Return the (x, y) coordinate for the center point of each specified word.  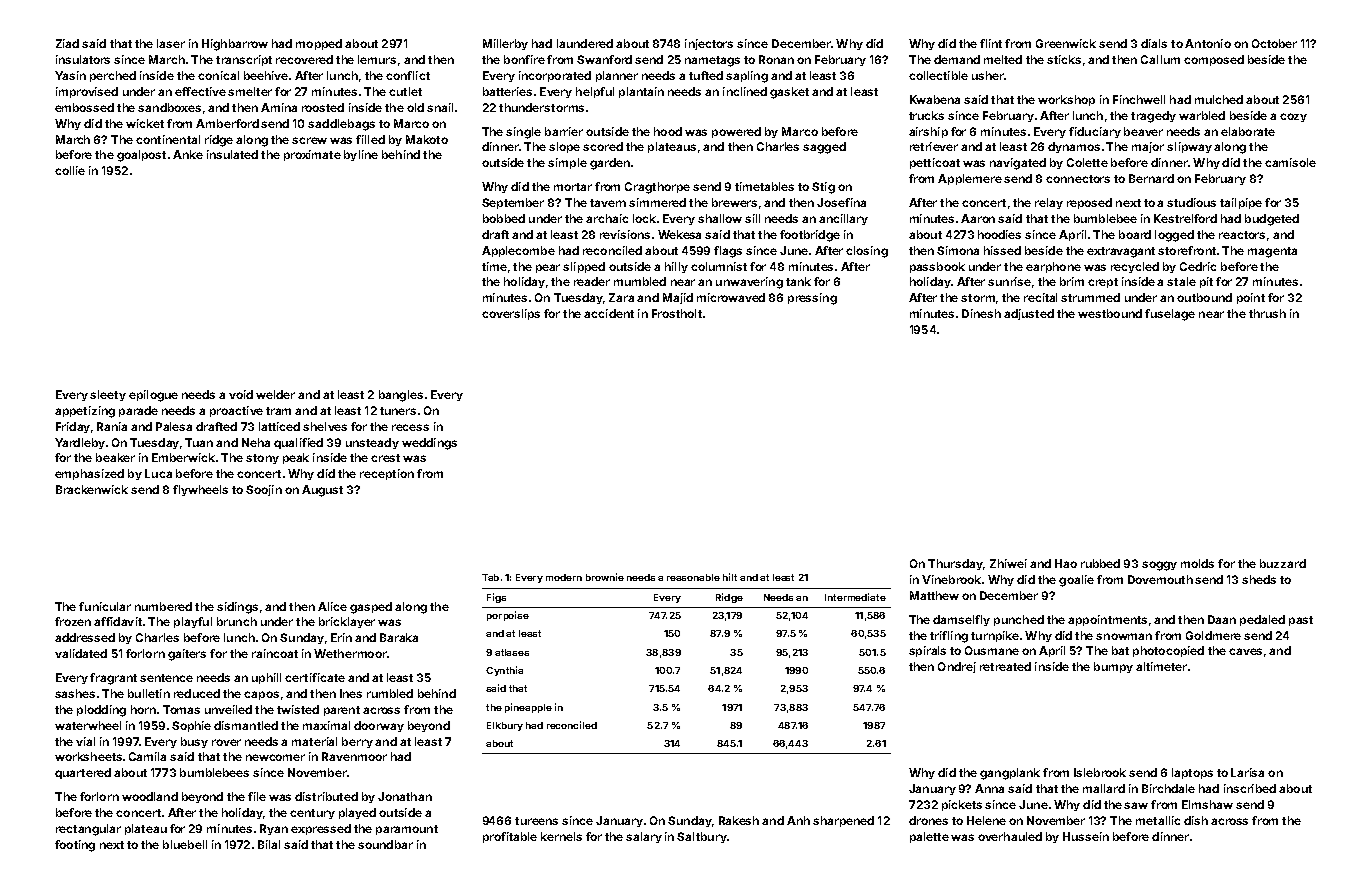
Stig (823, 188)
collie (70, 170)
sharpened (843, 821)
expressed (321, 829)
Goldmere (1213, 635)
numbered (163, 606)
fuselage (1170, 315)
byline (361, 155)
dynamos (1074, 147)
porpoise (508, 616)
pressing (812, 299)
